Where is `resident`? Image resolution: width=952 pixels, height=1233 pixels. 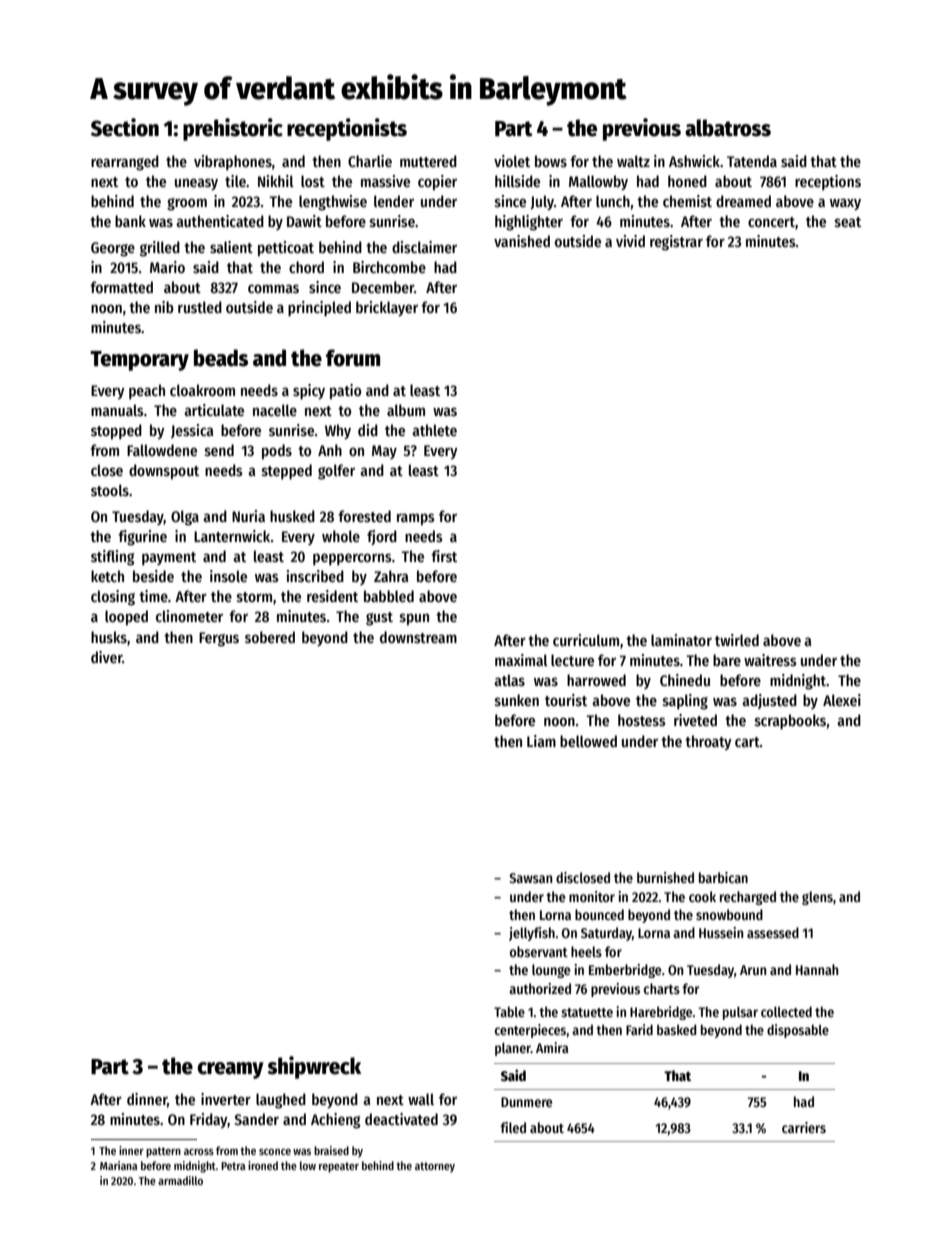 resident is located at coordinates (332, 596).
